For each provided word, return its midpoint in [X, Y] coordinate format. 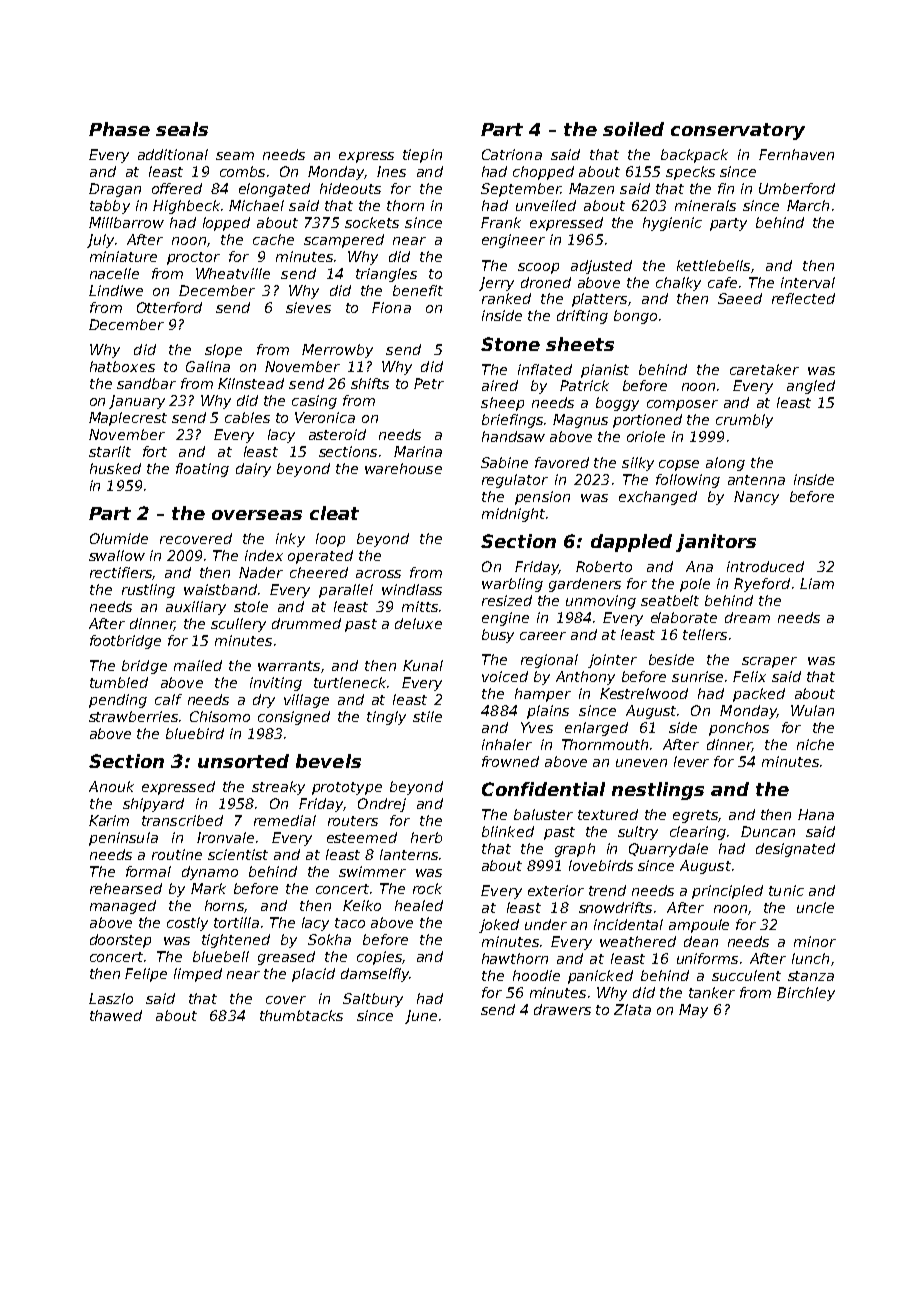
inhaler [507, 744]
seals [182, 129]
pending [118, 701]
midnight [513, 515]
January [137, 402]
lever [691, 761]
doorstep [120, 941]
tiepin [422, 156]
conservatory [738, 131]
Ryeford [762, 585]
